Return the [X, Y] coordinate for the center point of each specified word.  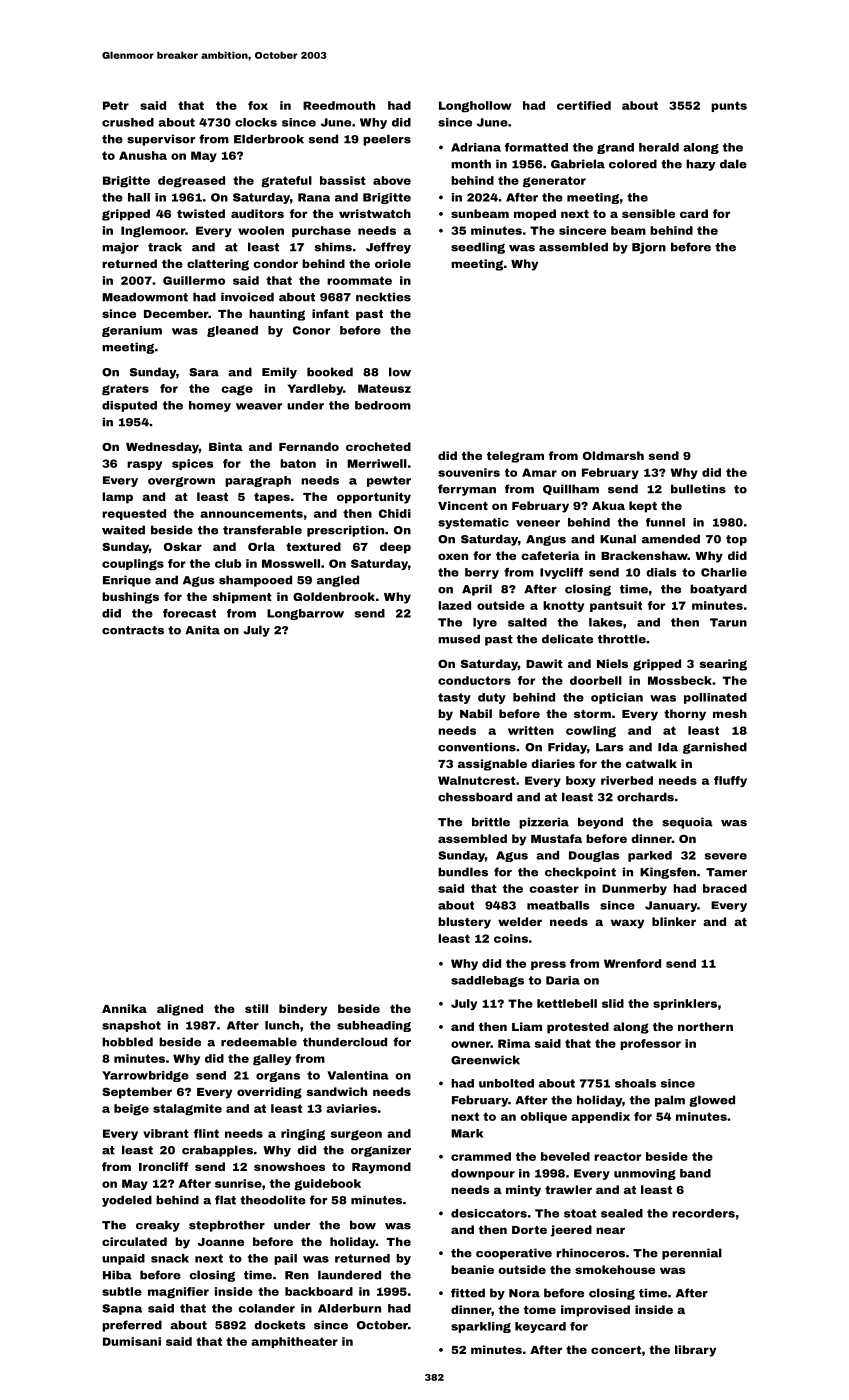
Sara [204, 372]
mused [459, 639]
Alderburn [349, 1308]
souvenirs [469, 472]
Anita [202, 630]
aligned [180, 1010]
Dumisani [132, 1341]
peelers [387, 140]
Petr [116, 105]
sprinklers [685, 1004]
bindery [303, 1010]
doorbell [596, 680]
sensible [648, 213]
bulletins [698, 489]
